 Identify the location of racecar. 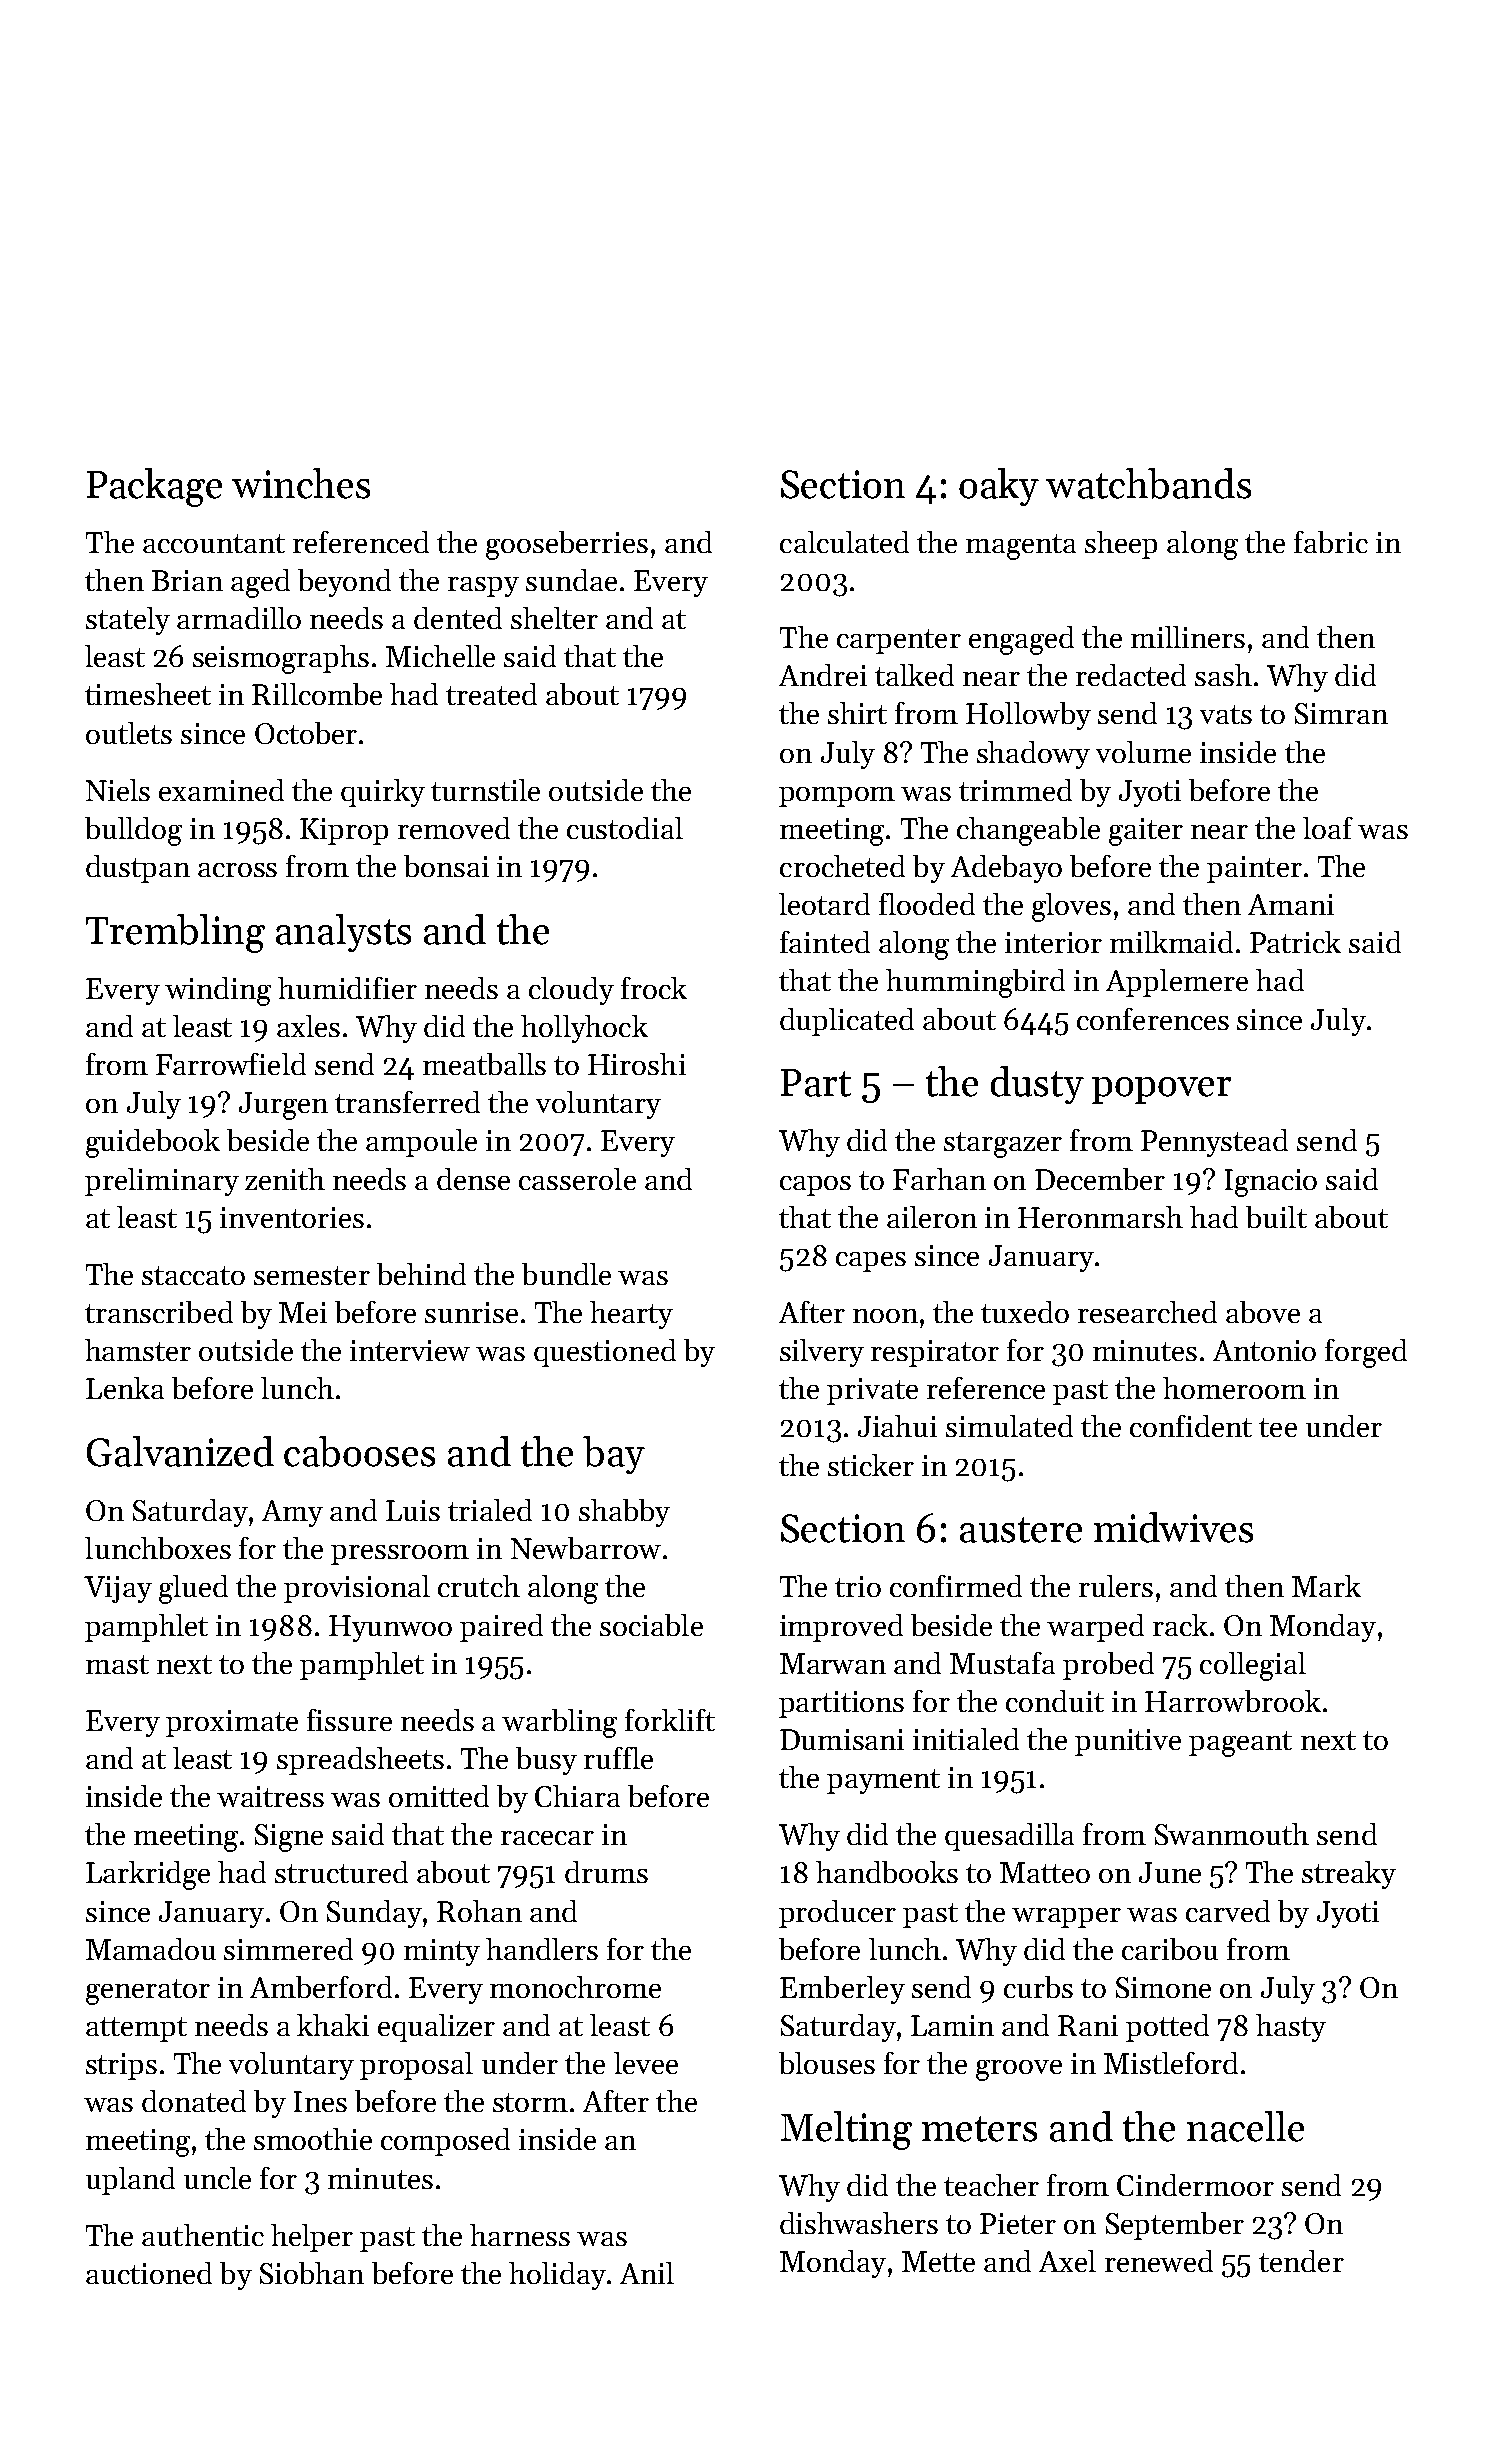
(547, 1838).
